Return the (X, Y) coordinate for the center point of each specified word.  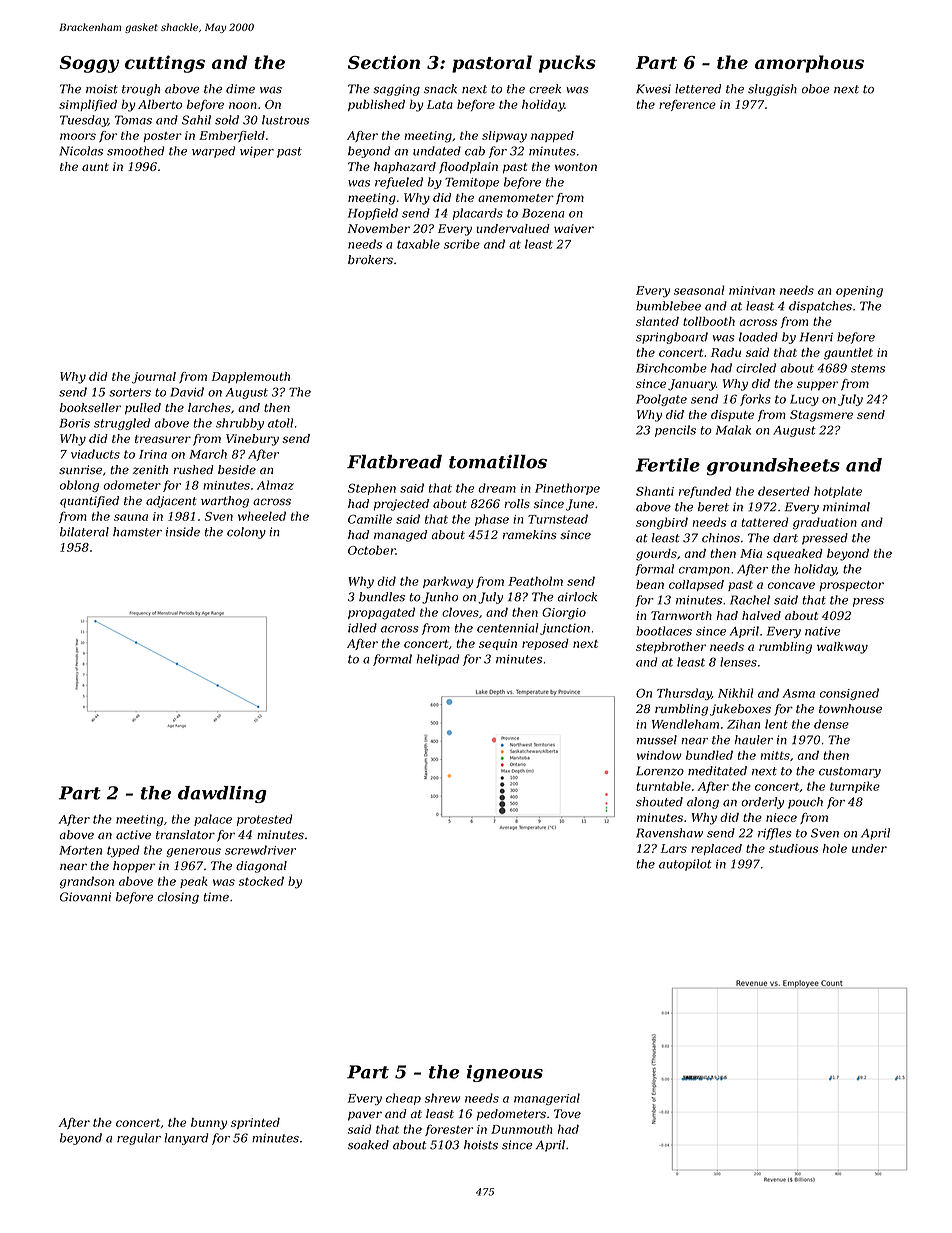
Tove (567, 1114)
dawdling (222, 794)
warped (213, 152)
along (703, 803)
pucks (567, 64)
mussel (657, 740)
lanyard (186, 1139)
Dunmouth (521, 1129)
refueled (399, 183)
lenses (738, 662)
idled (362, 628)
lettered (698, 89)
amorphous (809, 64)
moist (102, 89)
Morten (80, 850)
